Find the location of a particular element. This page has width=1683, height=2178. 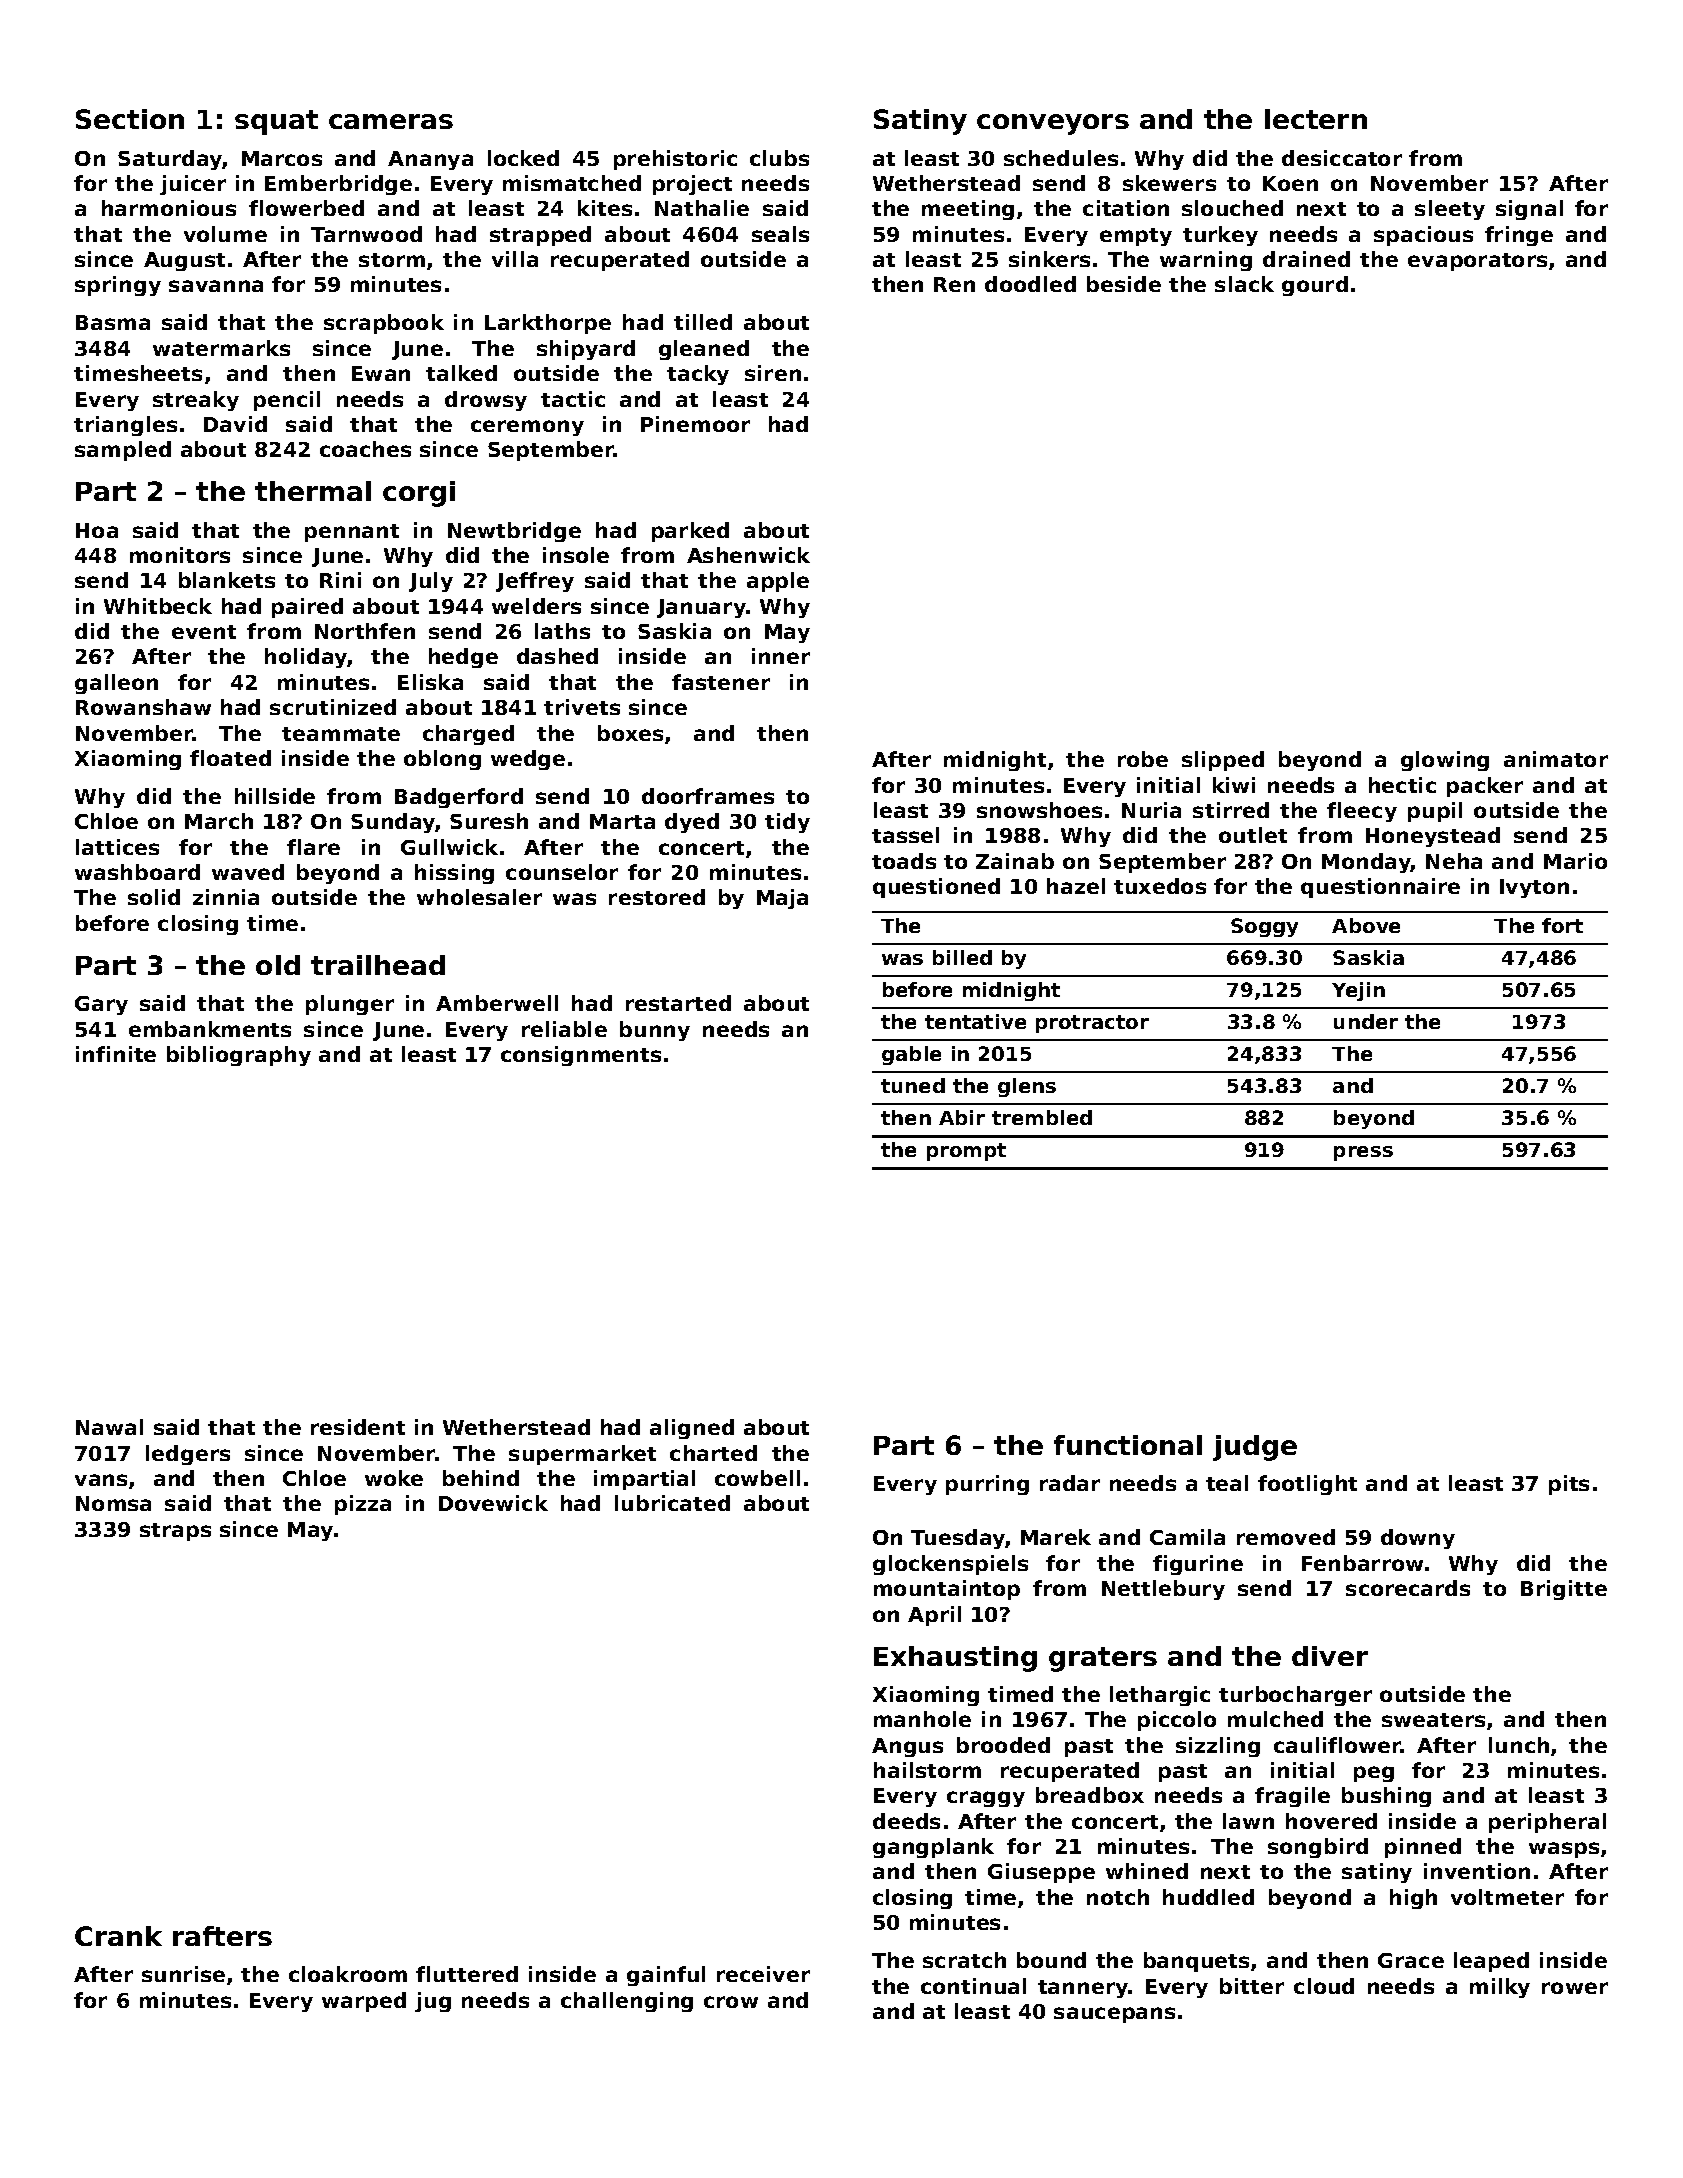

aligned is located at coordinates (692, 1429).
